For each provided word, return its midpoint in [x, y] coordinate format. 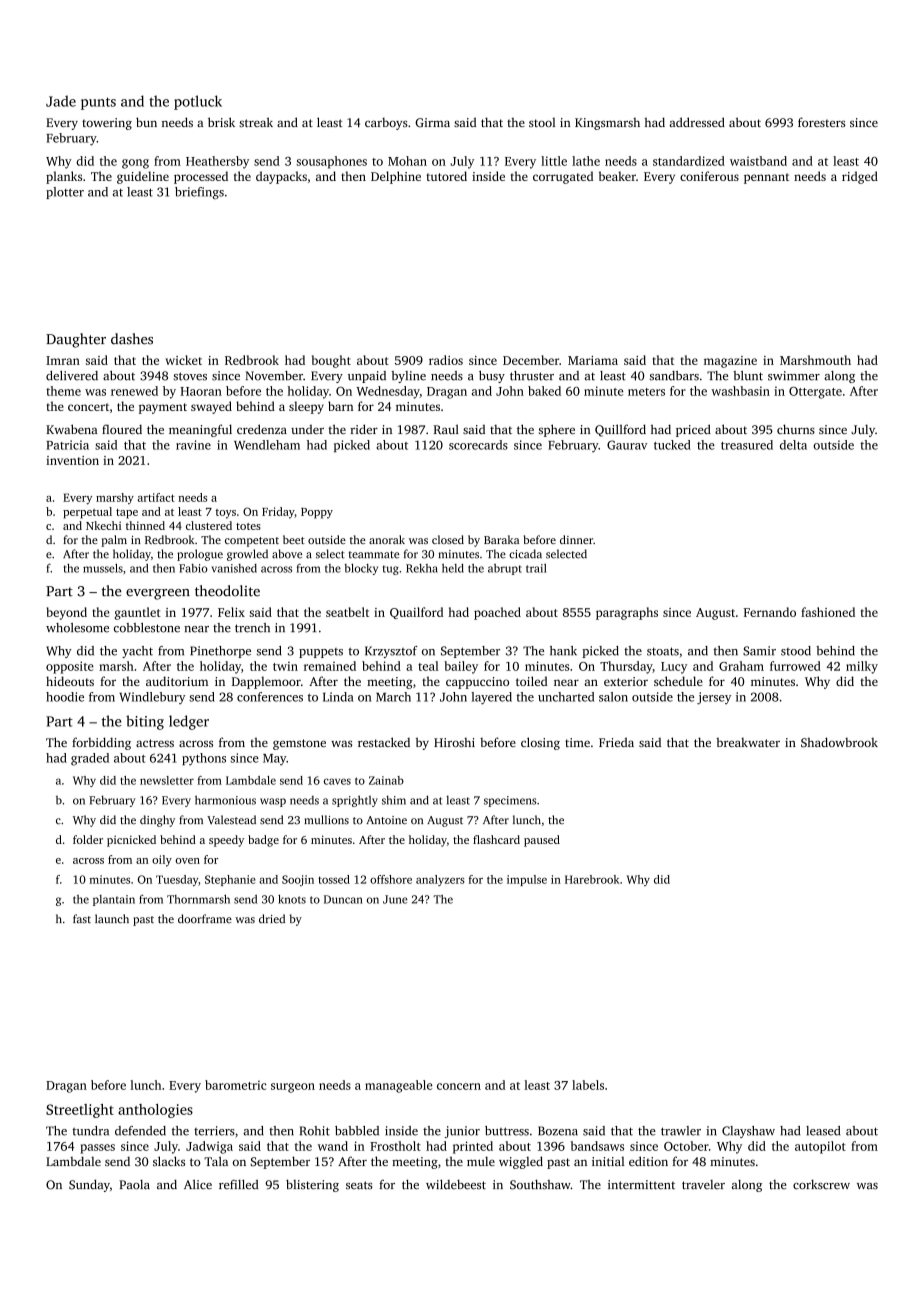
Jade [61, 101]
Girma [432, 123]
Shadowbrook [839, 742]
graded [90, 759]
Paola [134, 1185]
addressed [697, 122]
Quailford [416, 613]
